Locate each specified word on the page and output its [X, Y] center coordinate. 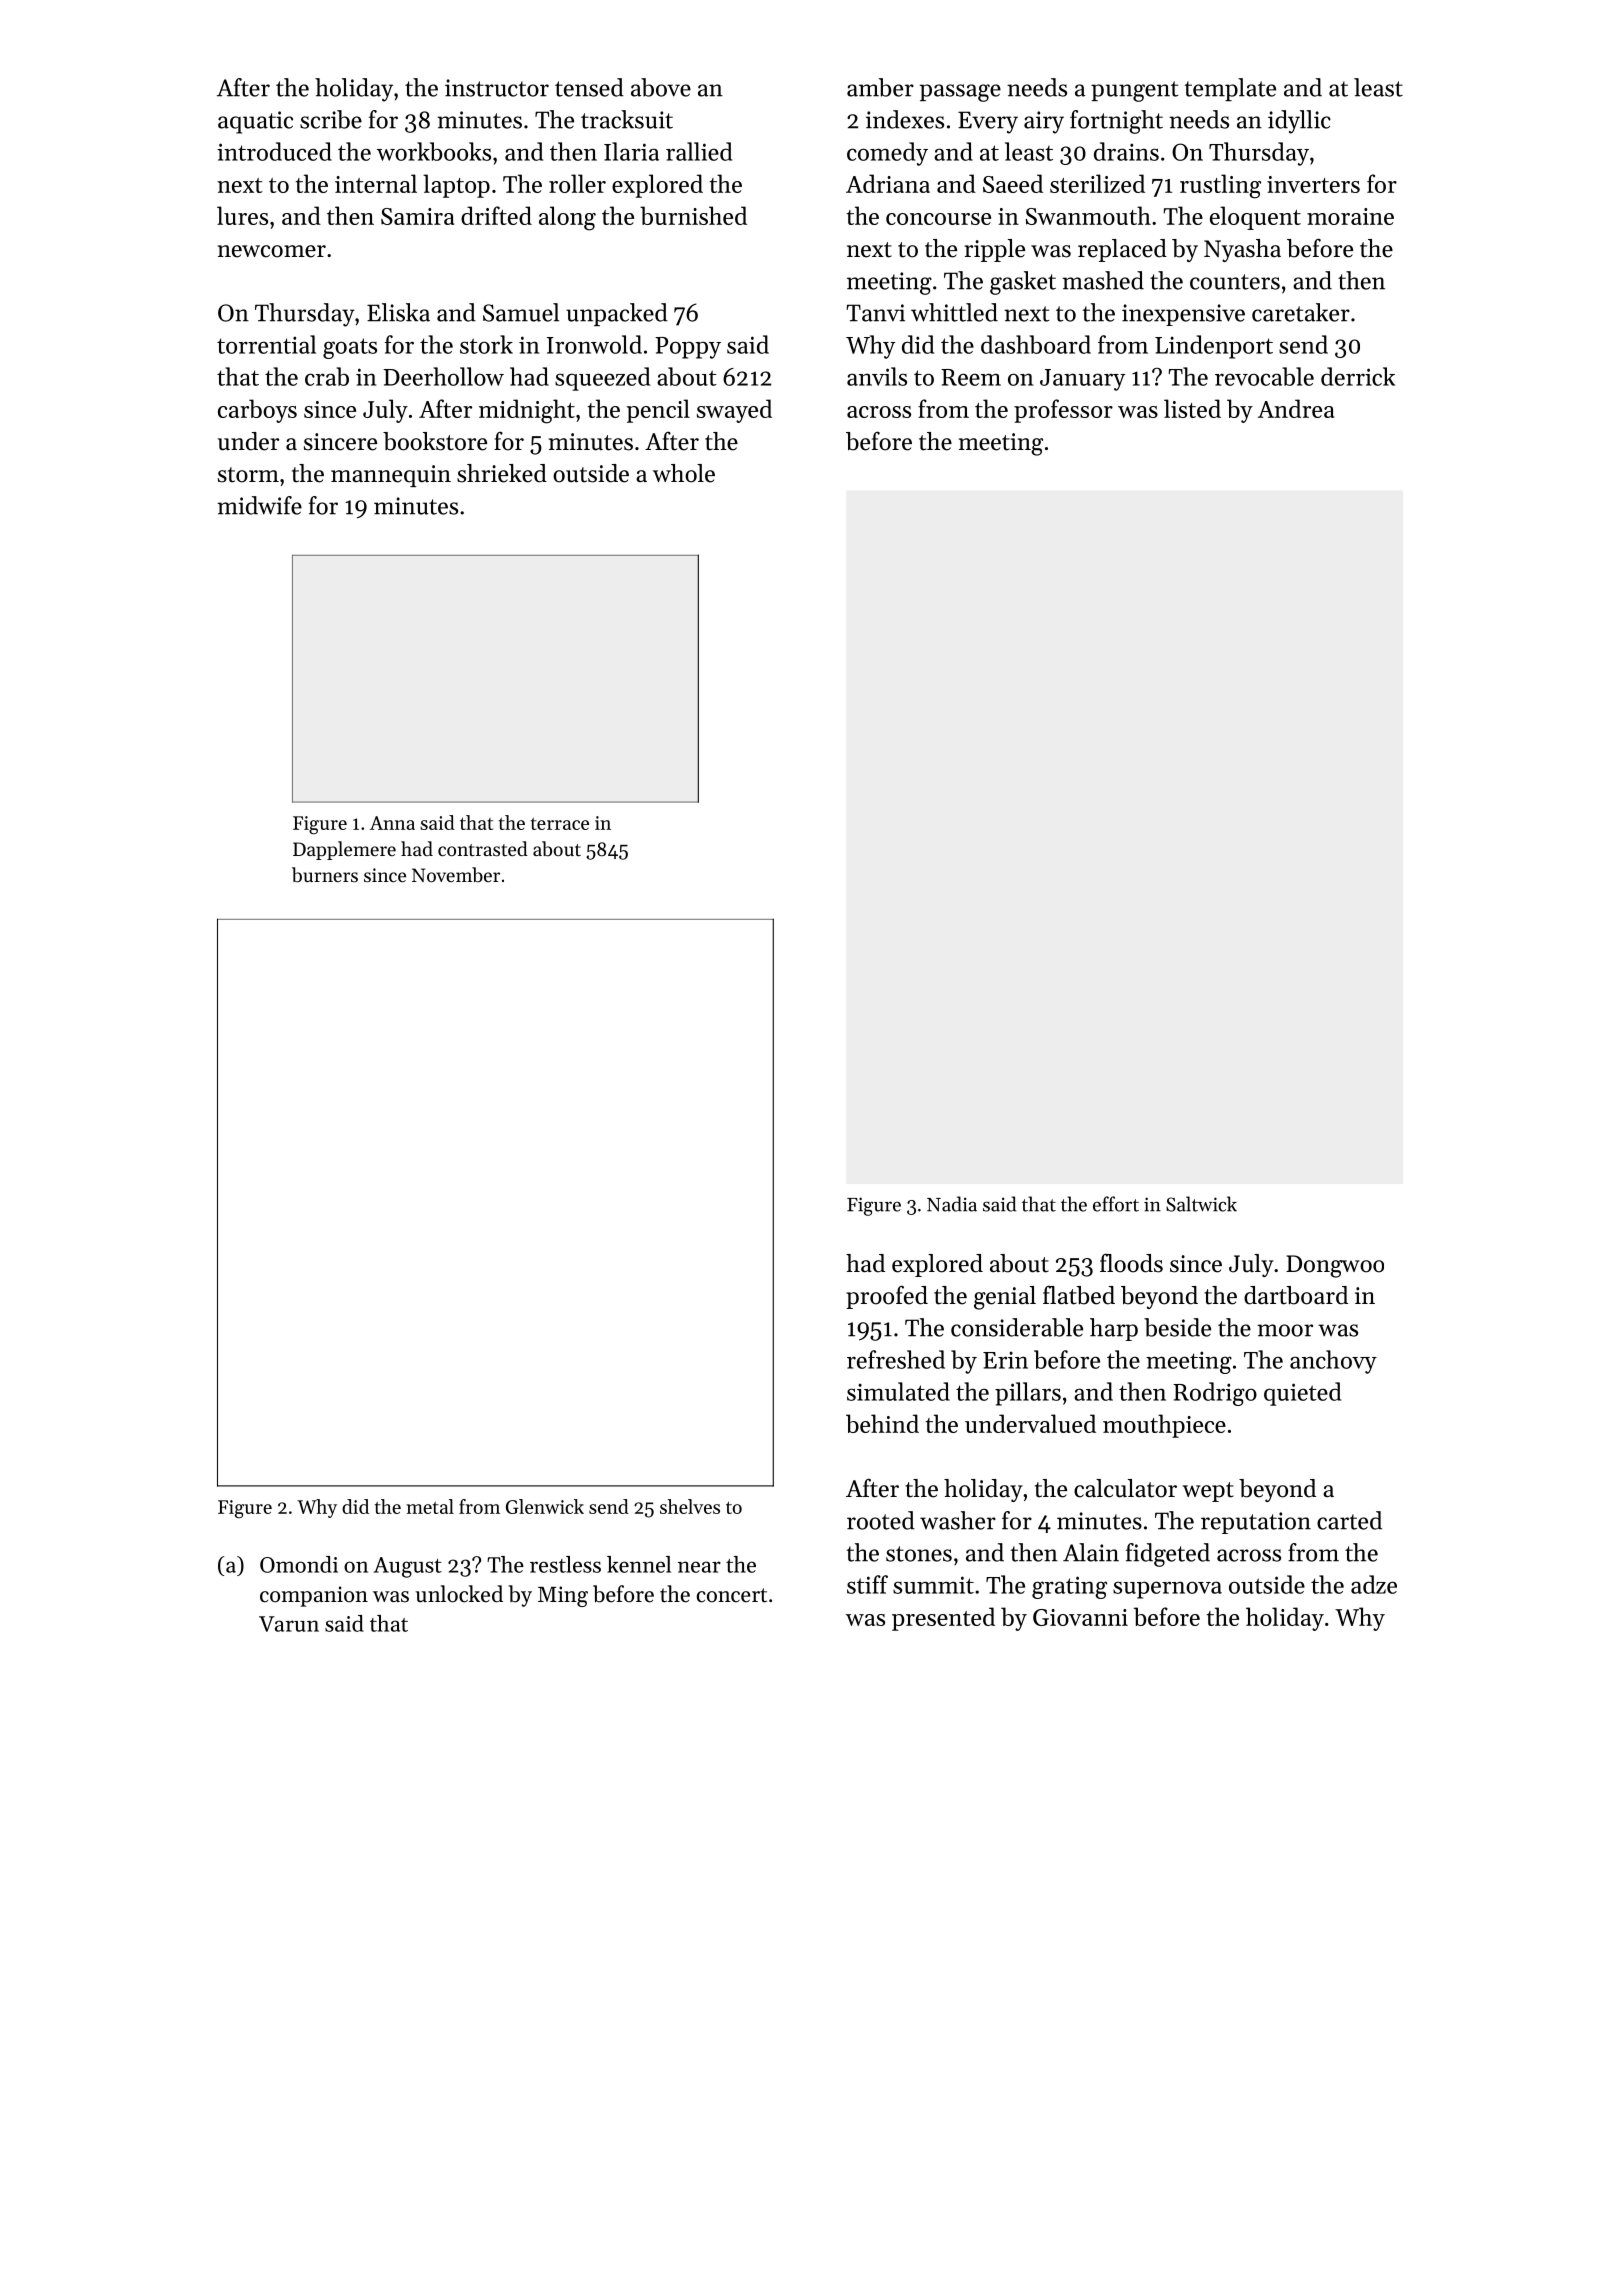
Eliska [398, 312]
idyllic [1299, 122]
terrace [560, 824]
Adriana [888, 183]
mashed [1103, 280]
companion [314, 1596]
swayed [734, 411]
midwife [259, 505]
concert [732, 1595]
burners [325, 875]
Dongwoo [1335, 1266]
